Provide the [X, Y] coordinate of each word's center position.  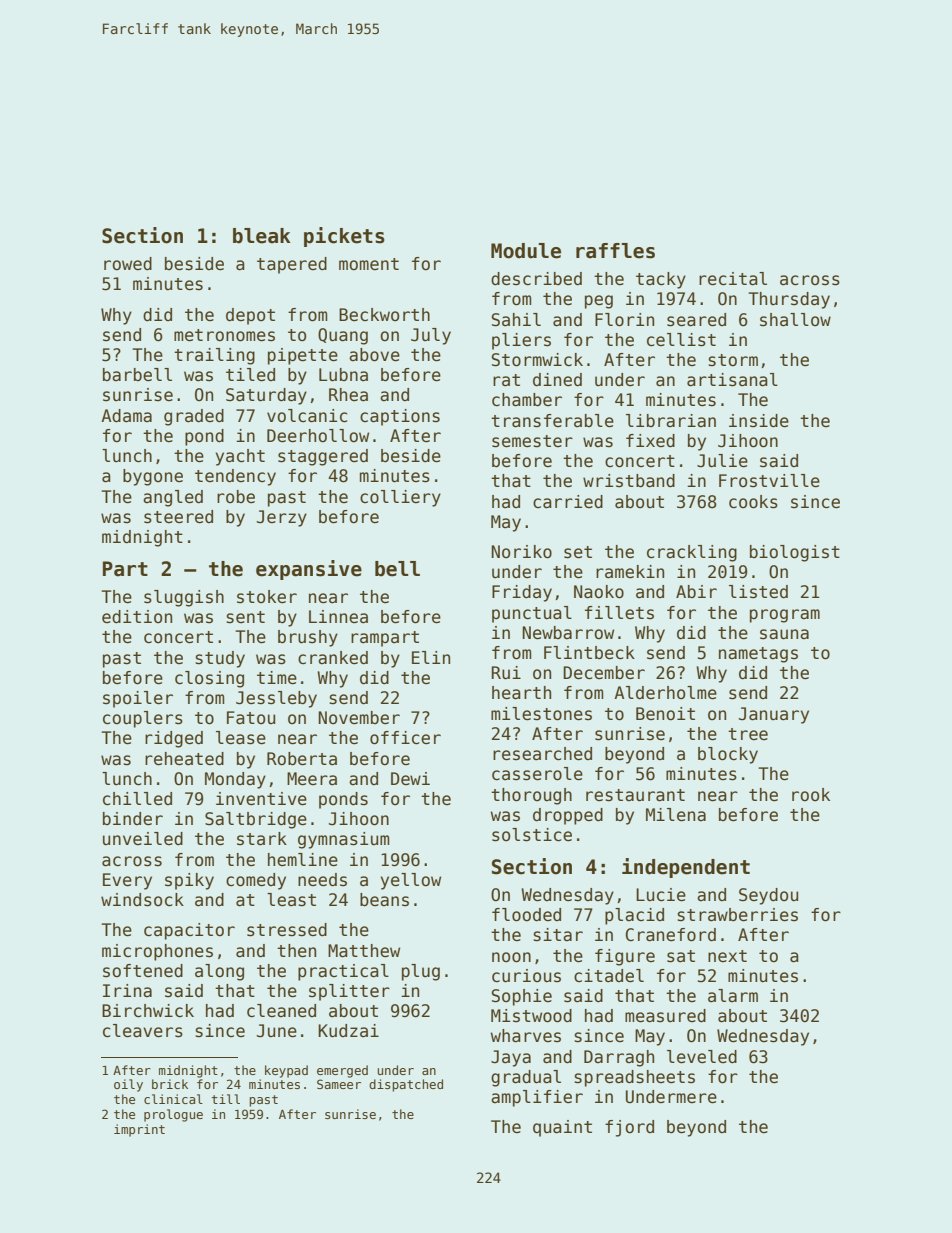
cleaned [281, 1011]
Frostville [769, 481]
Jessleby [276, 699]
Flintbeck [589, 653]
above [374, 355]
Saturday [266, 396]
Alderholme [665, 693]
